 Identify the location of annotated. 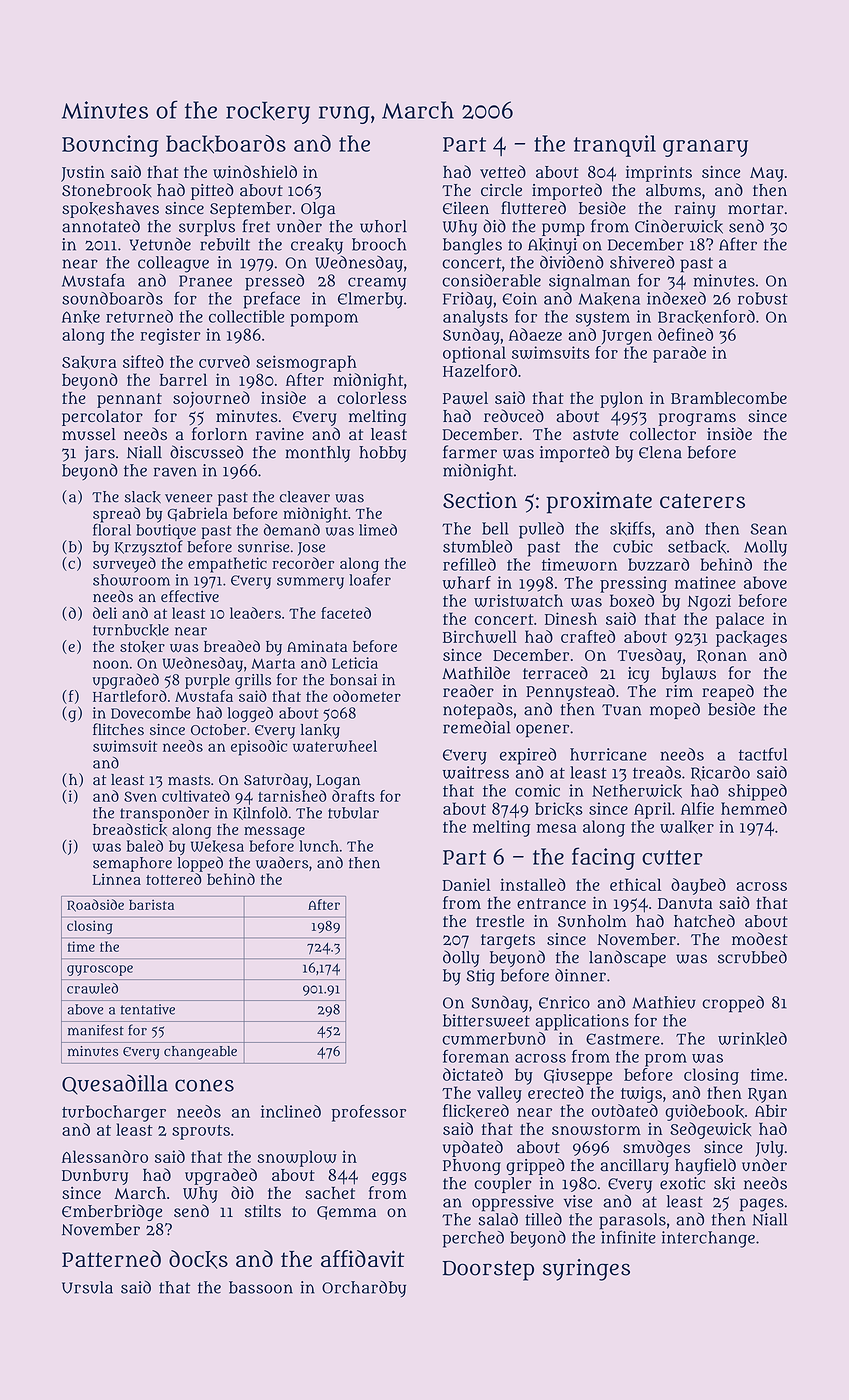
(101, 226).
